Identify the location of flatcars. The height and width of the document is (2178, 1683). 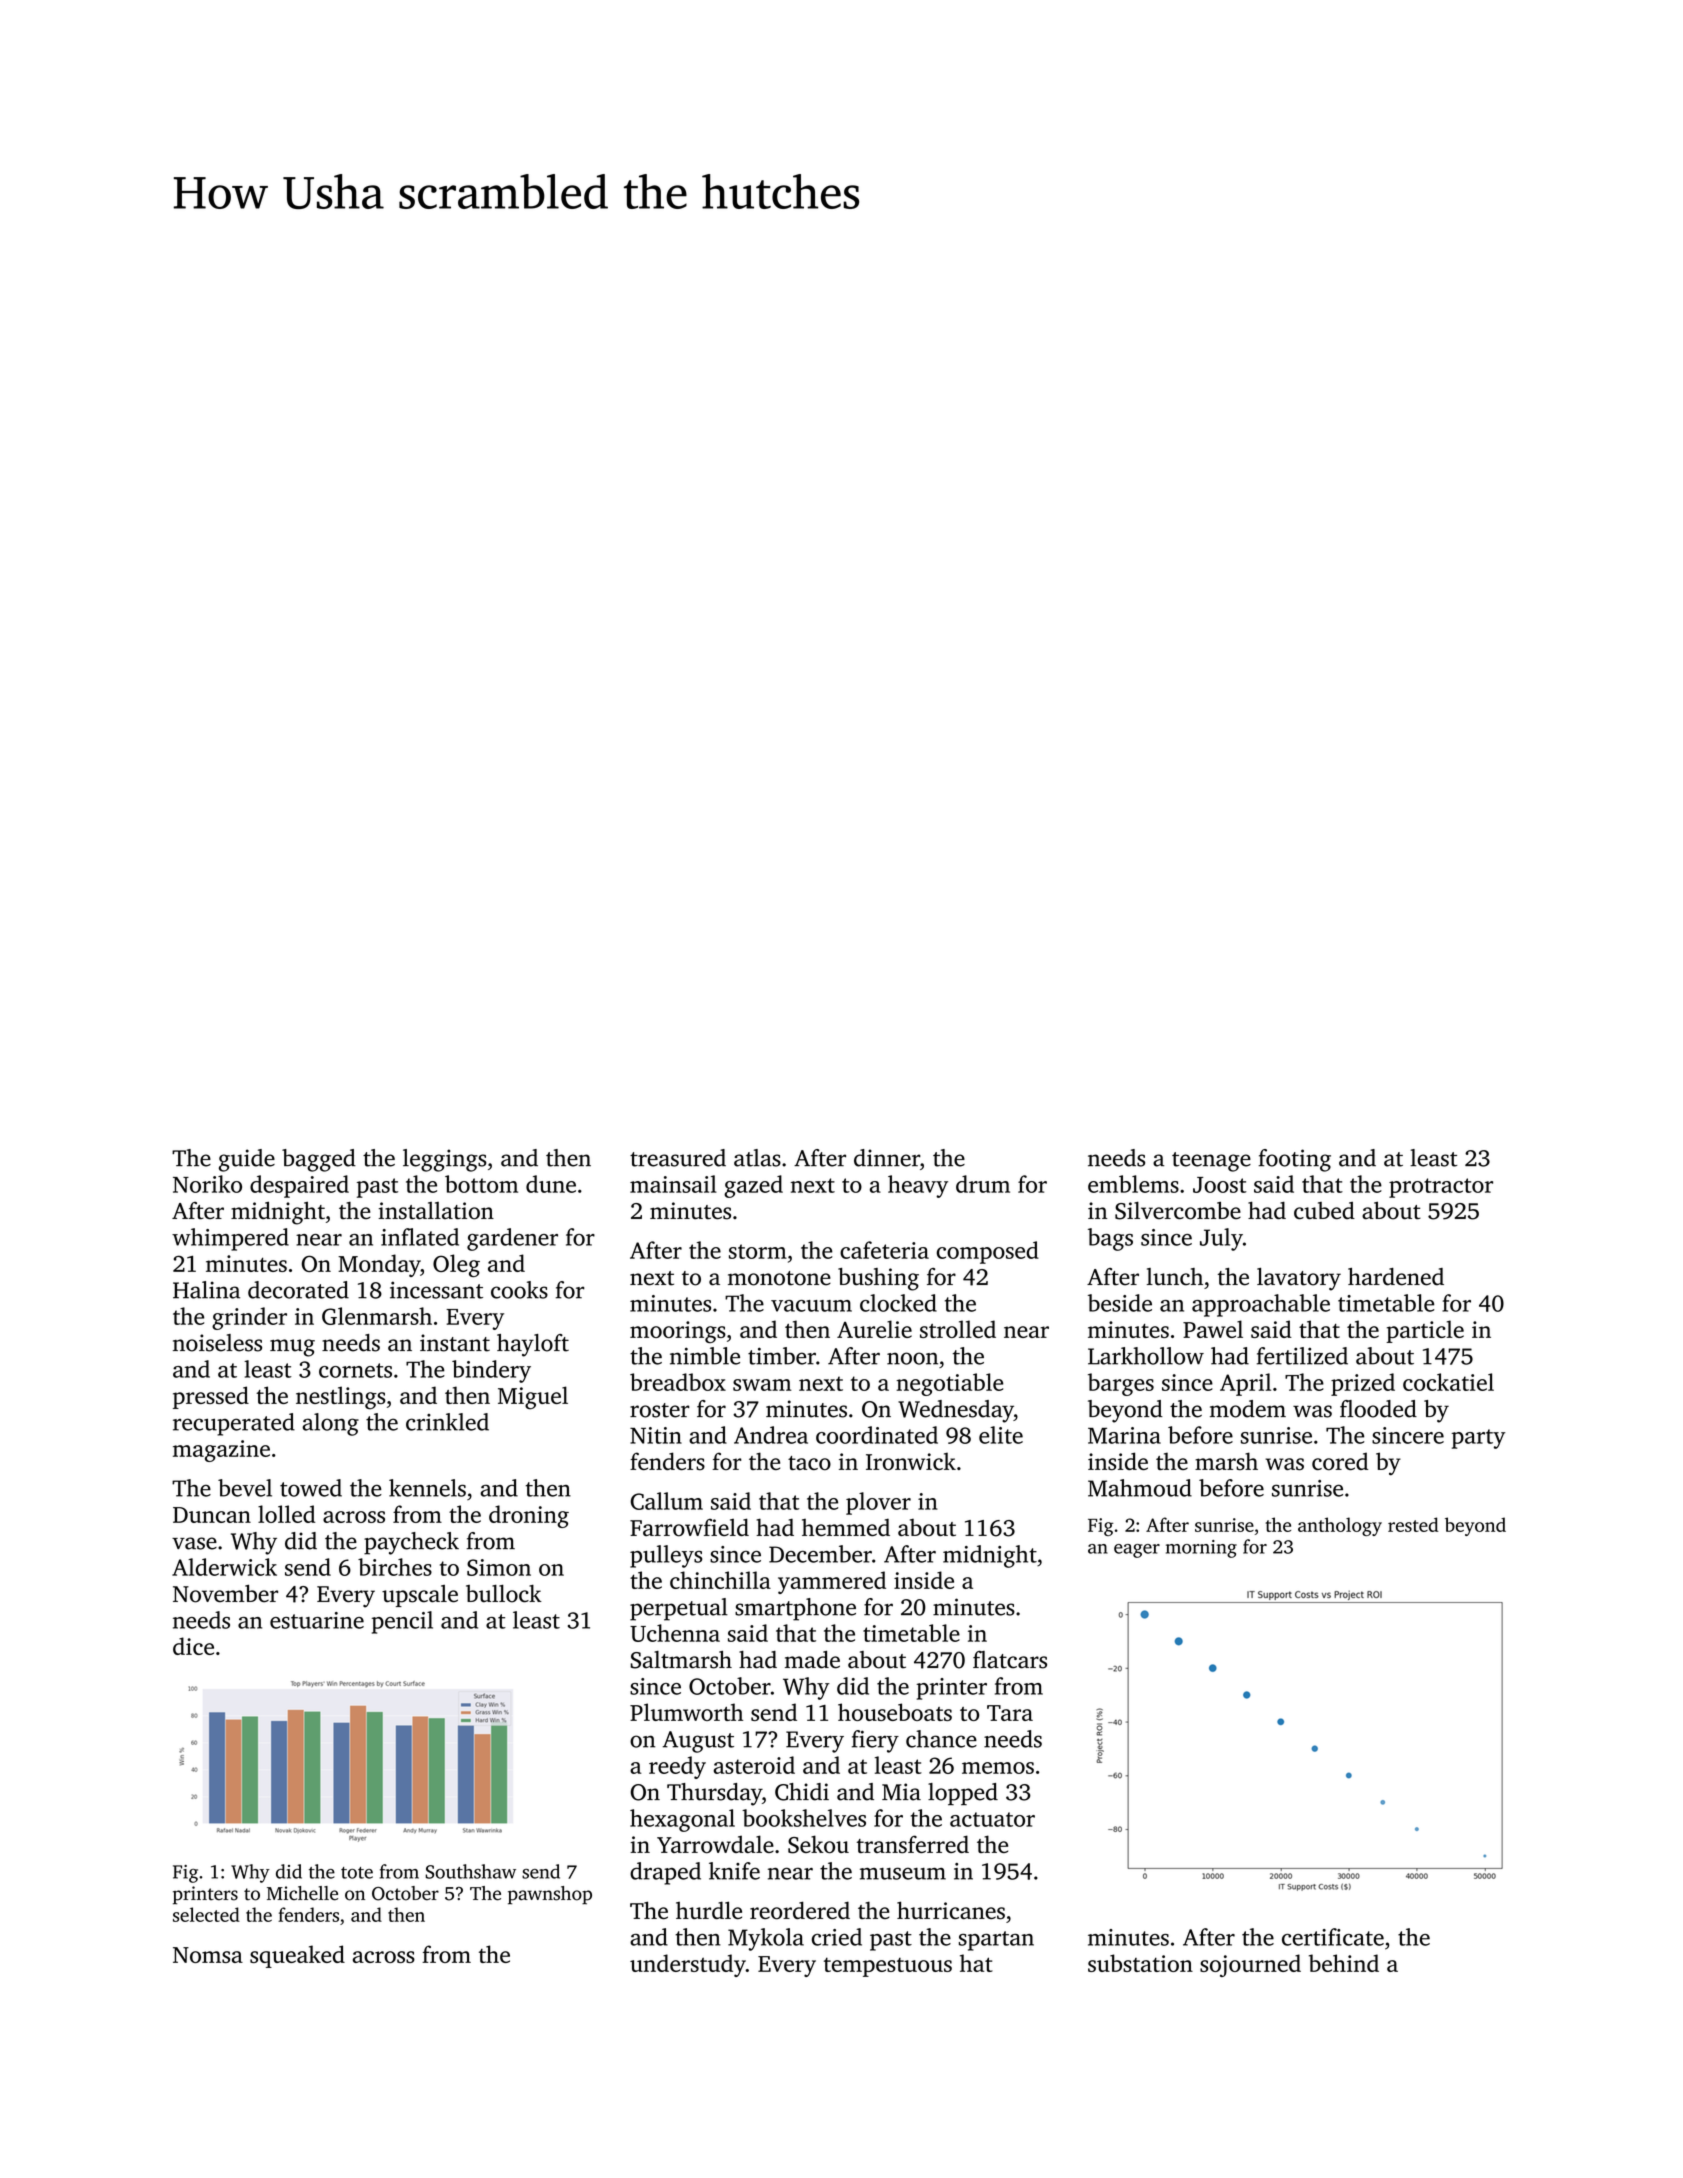
(1010, 1660).
